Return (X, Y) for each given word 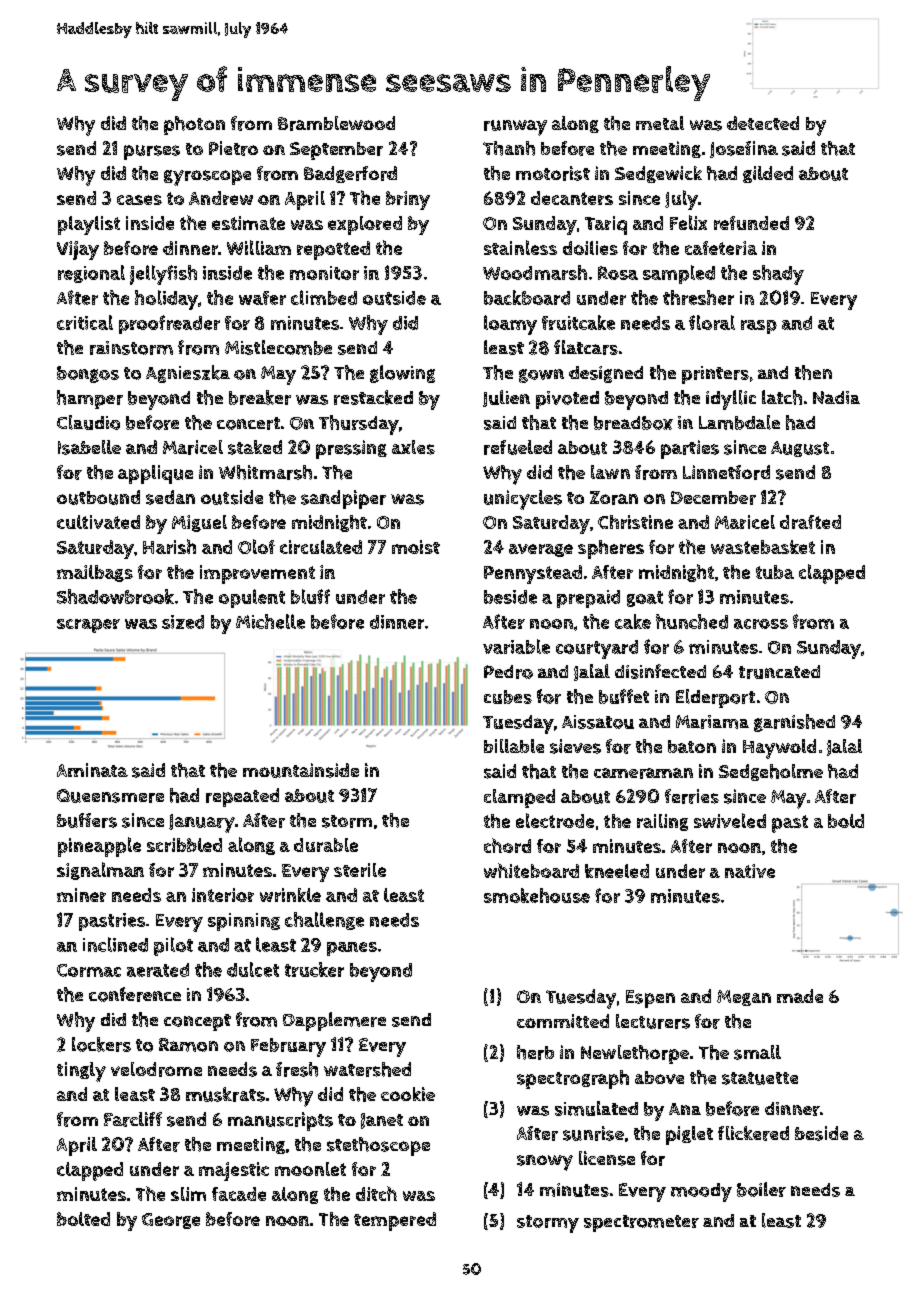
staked (255, 447)
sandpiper (343, 499)
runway (515, 128)
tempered (395, 1221)
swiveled (730, 820)
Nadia (836, 397)
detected (763, 123)
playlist (89, 225)
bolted (83, 1219)
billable (514, 746)
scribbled (184, 845)
